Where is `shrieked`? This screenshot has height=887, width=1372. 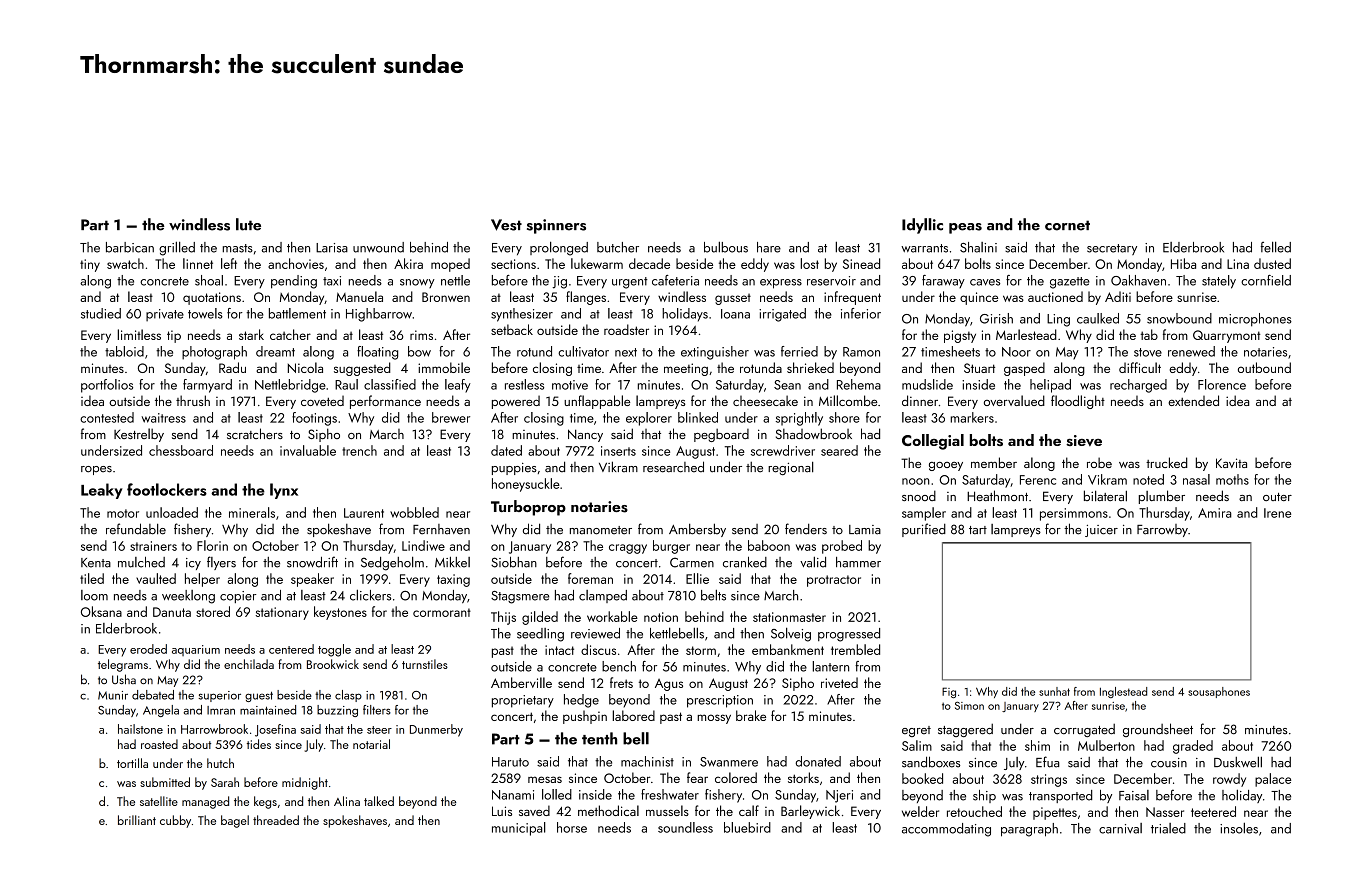
shrieked is located at coordinates (810, 367).
